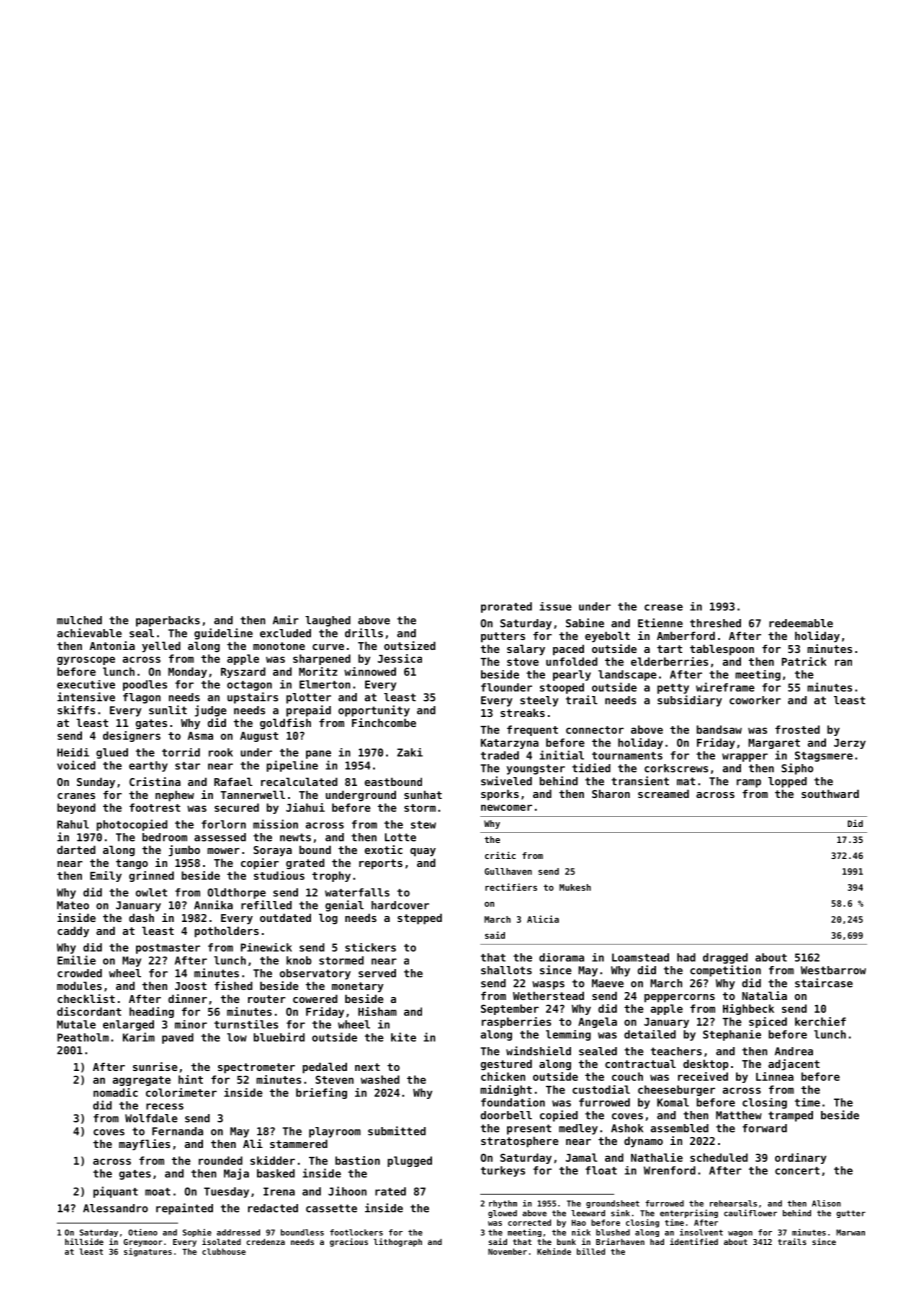 This page has width=924, height=1308. Describe the element at coordinates (155, 1066) in the page. I see `sunrise` at that location.
